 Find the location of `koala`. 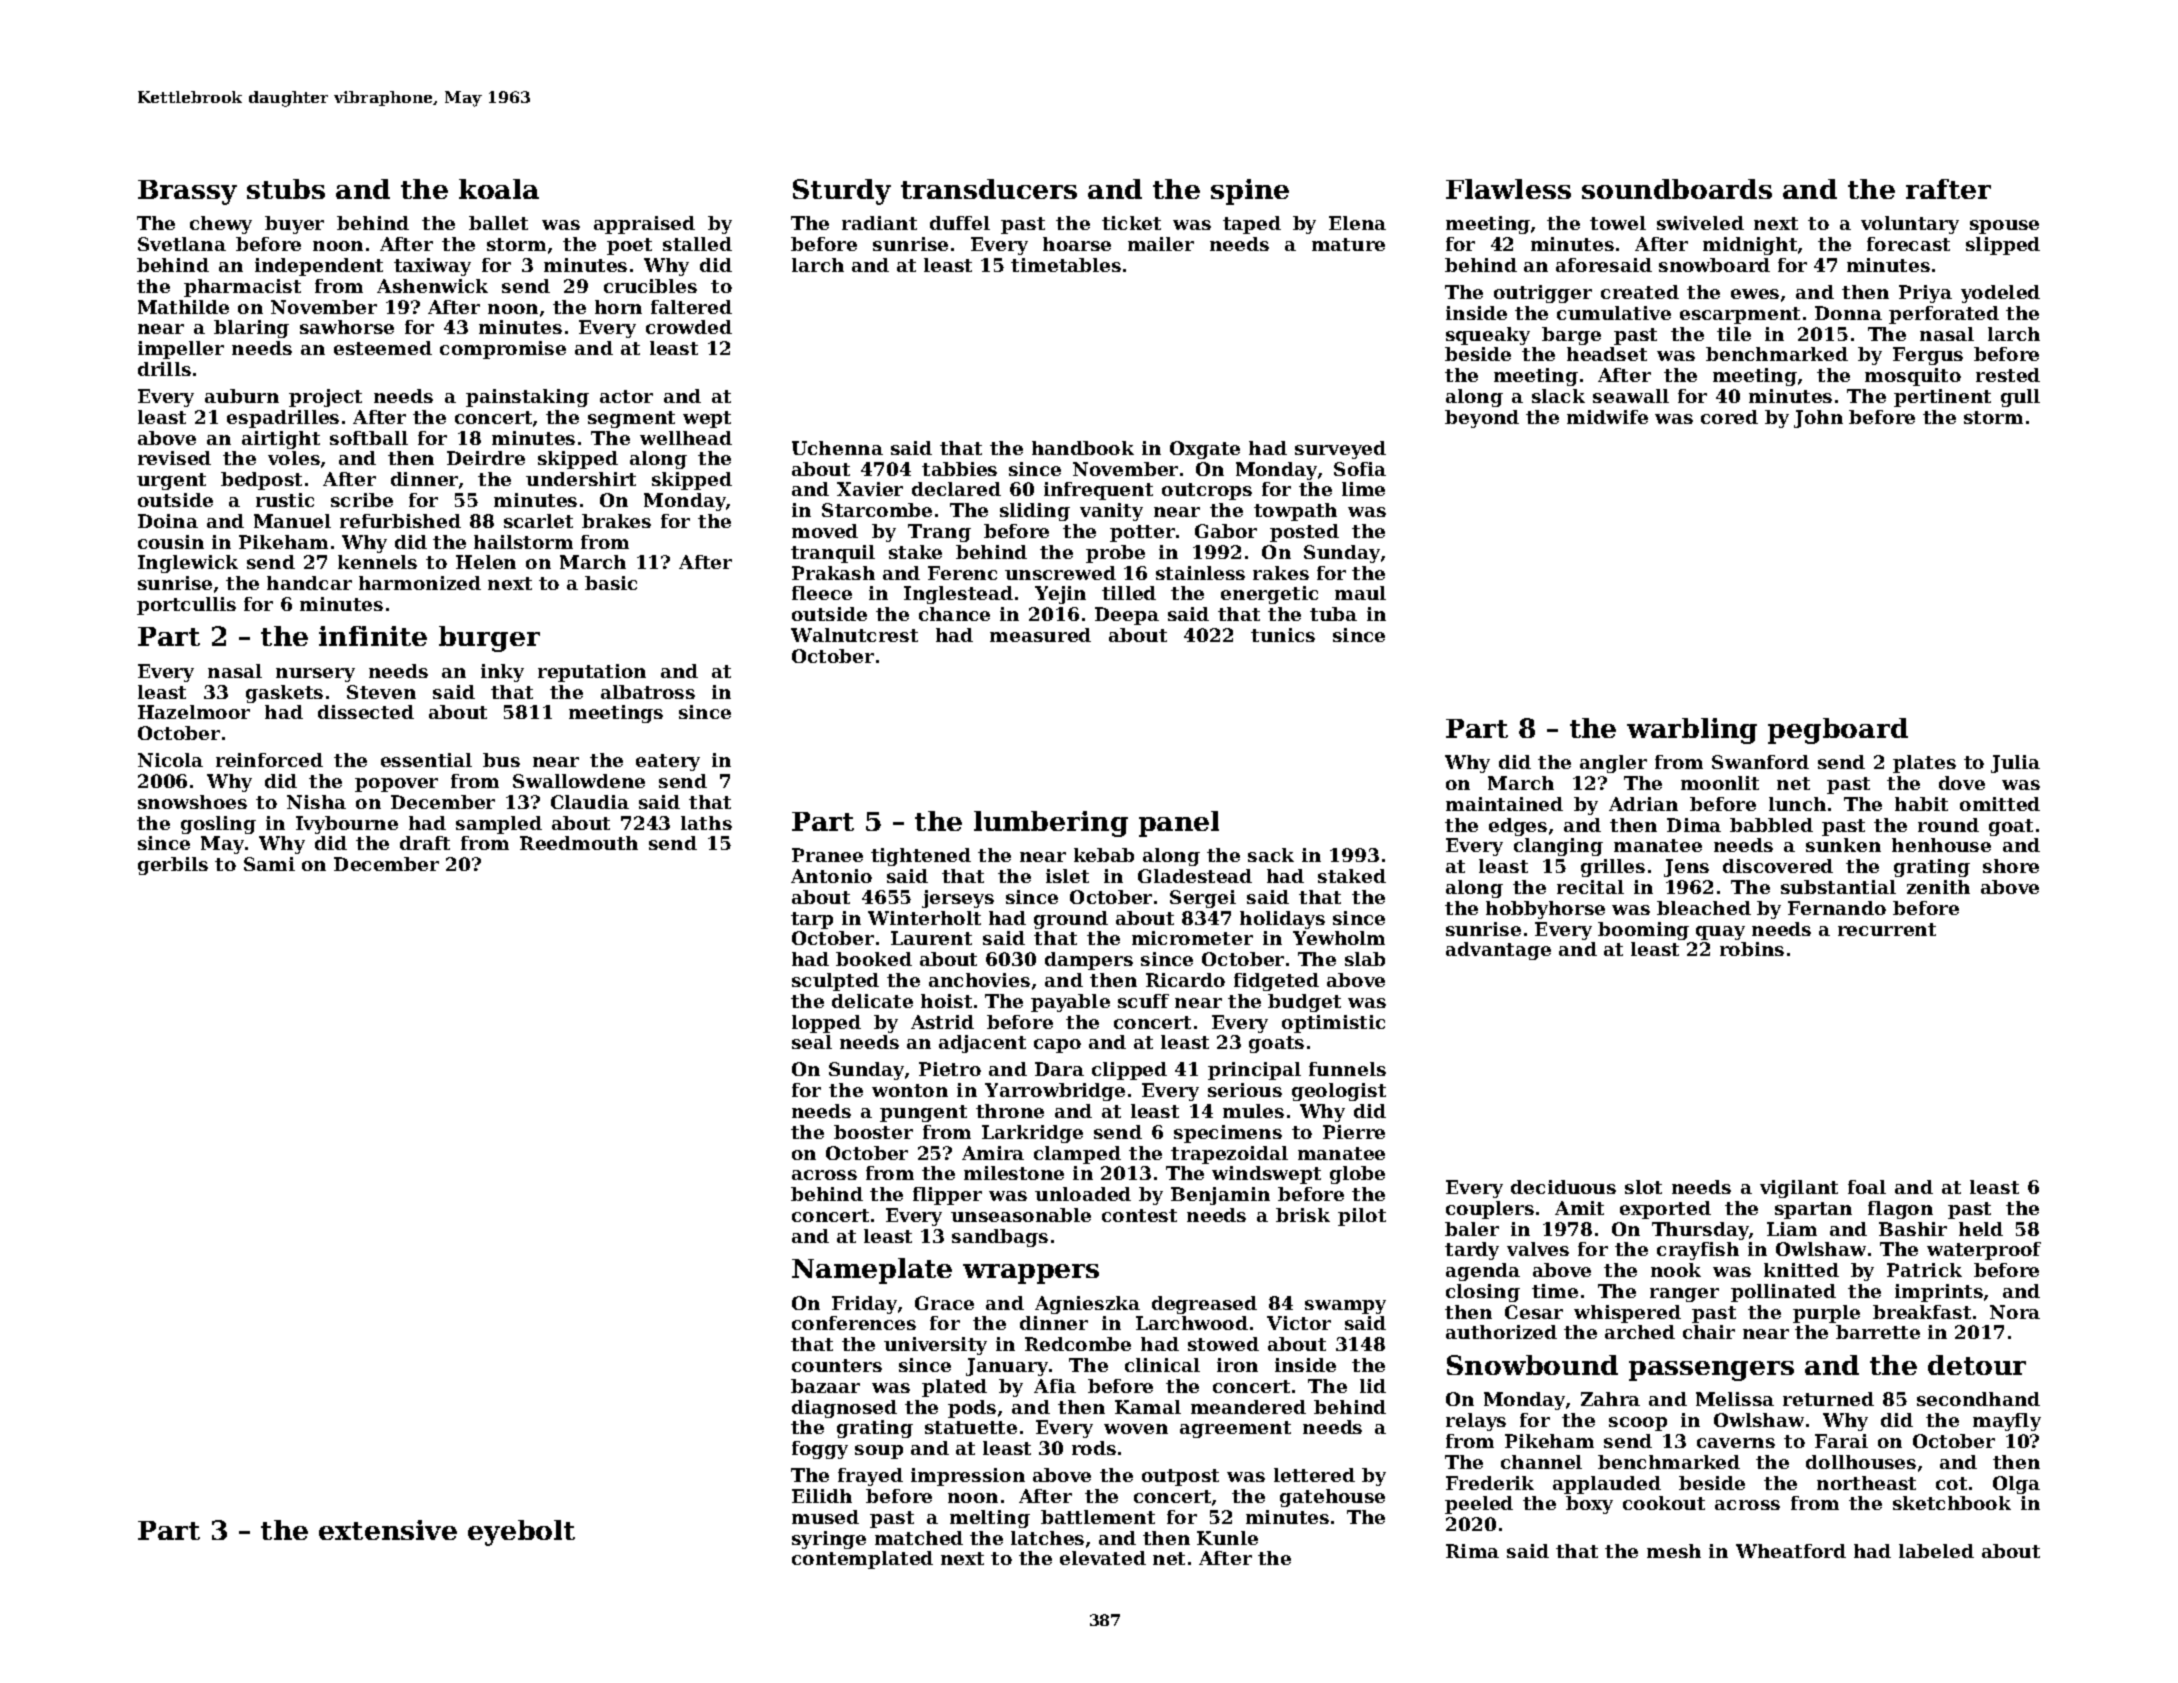

koala is located at coordinates (499, 189).
